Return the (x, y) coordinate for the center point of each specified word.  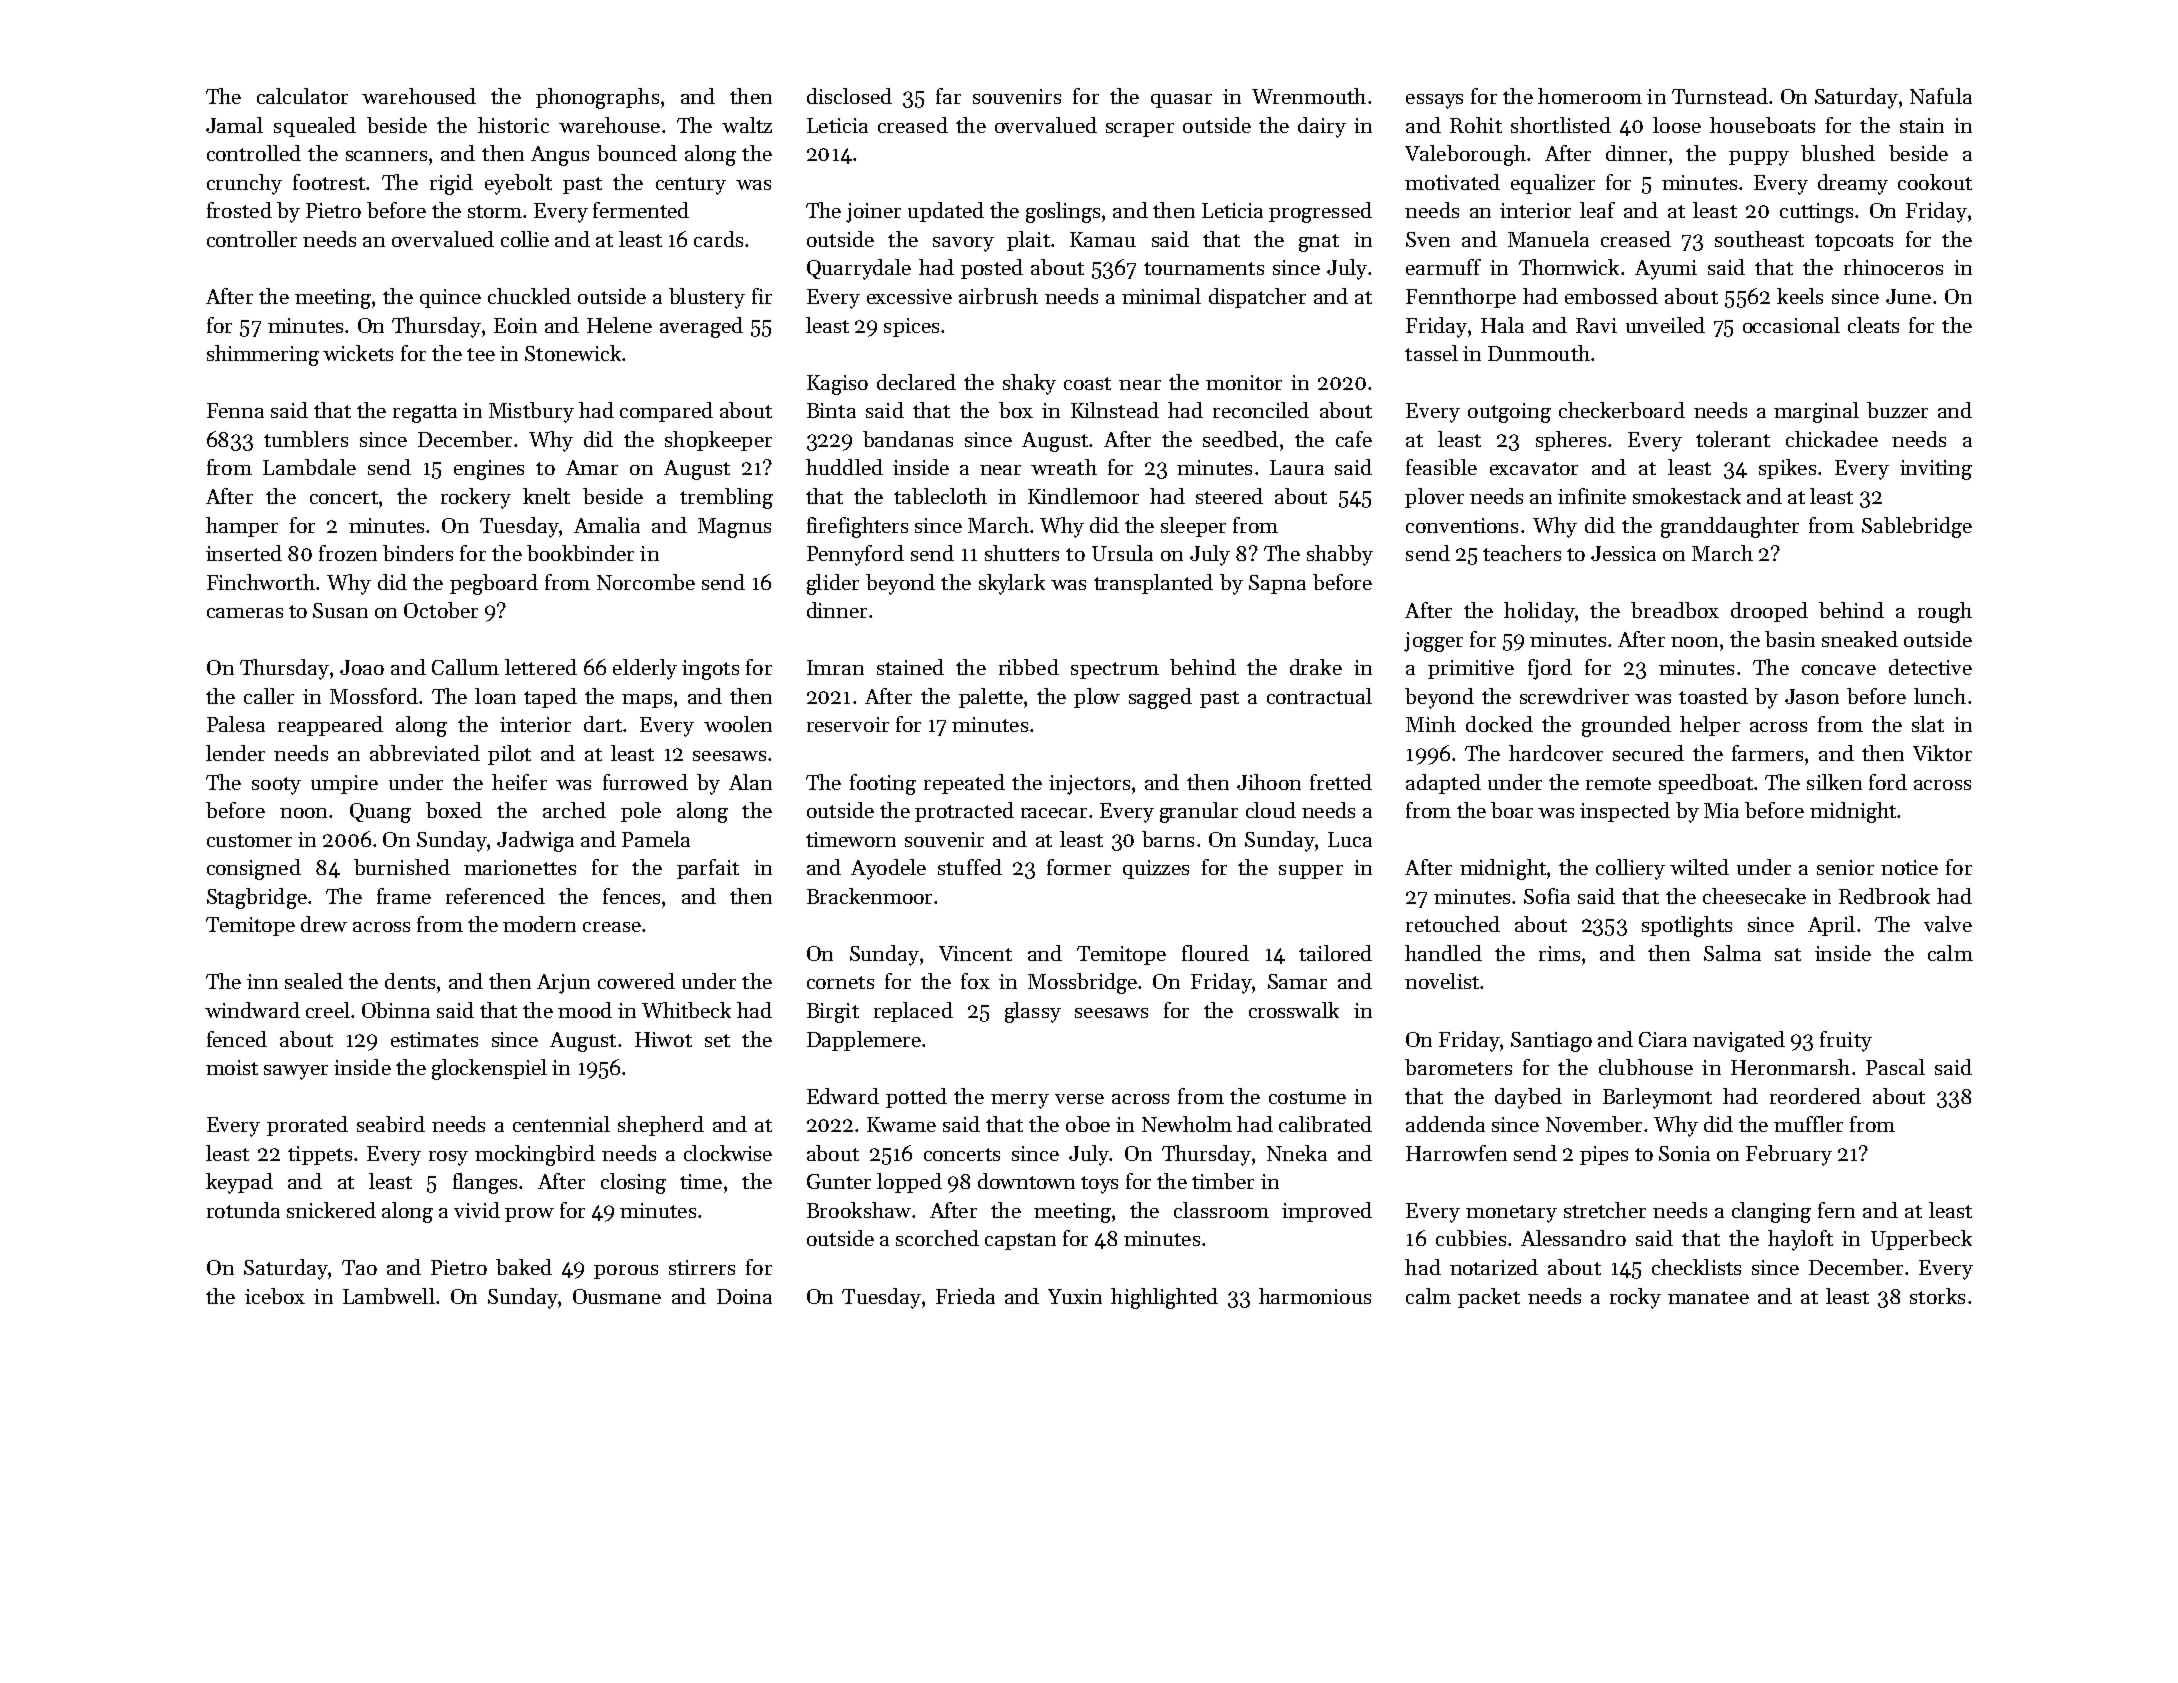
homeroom (1590, 96)
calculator (302, 96)
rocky (1635, 1298)
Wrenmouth (1309, 96)
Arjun (563, 984)
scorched (937, 1238)
